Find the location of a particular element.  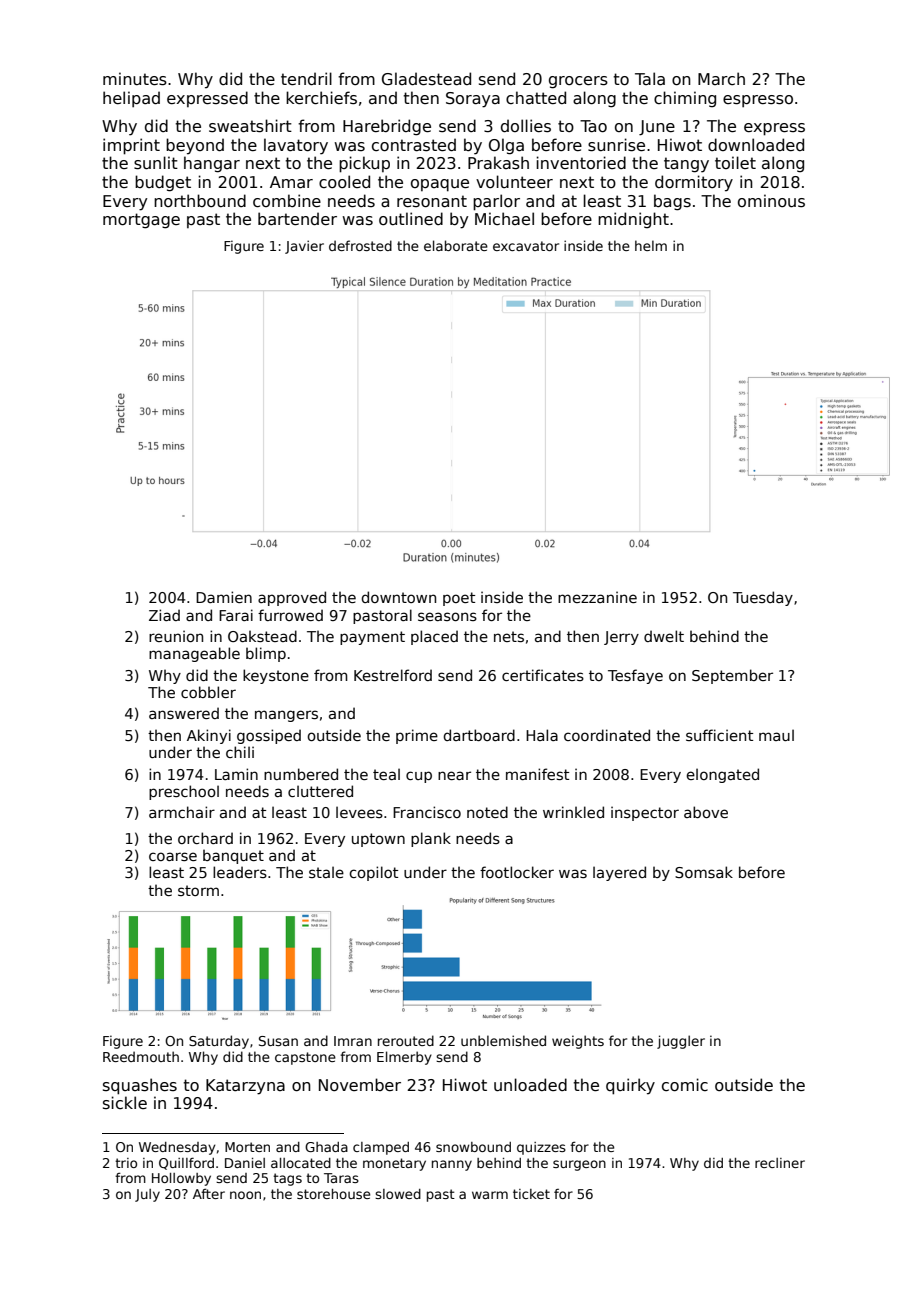

mezzanine is located at coordinates (597, 597).
